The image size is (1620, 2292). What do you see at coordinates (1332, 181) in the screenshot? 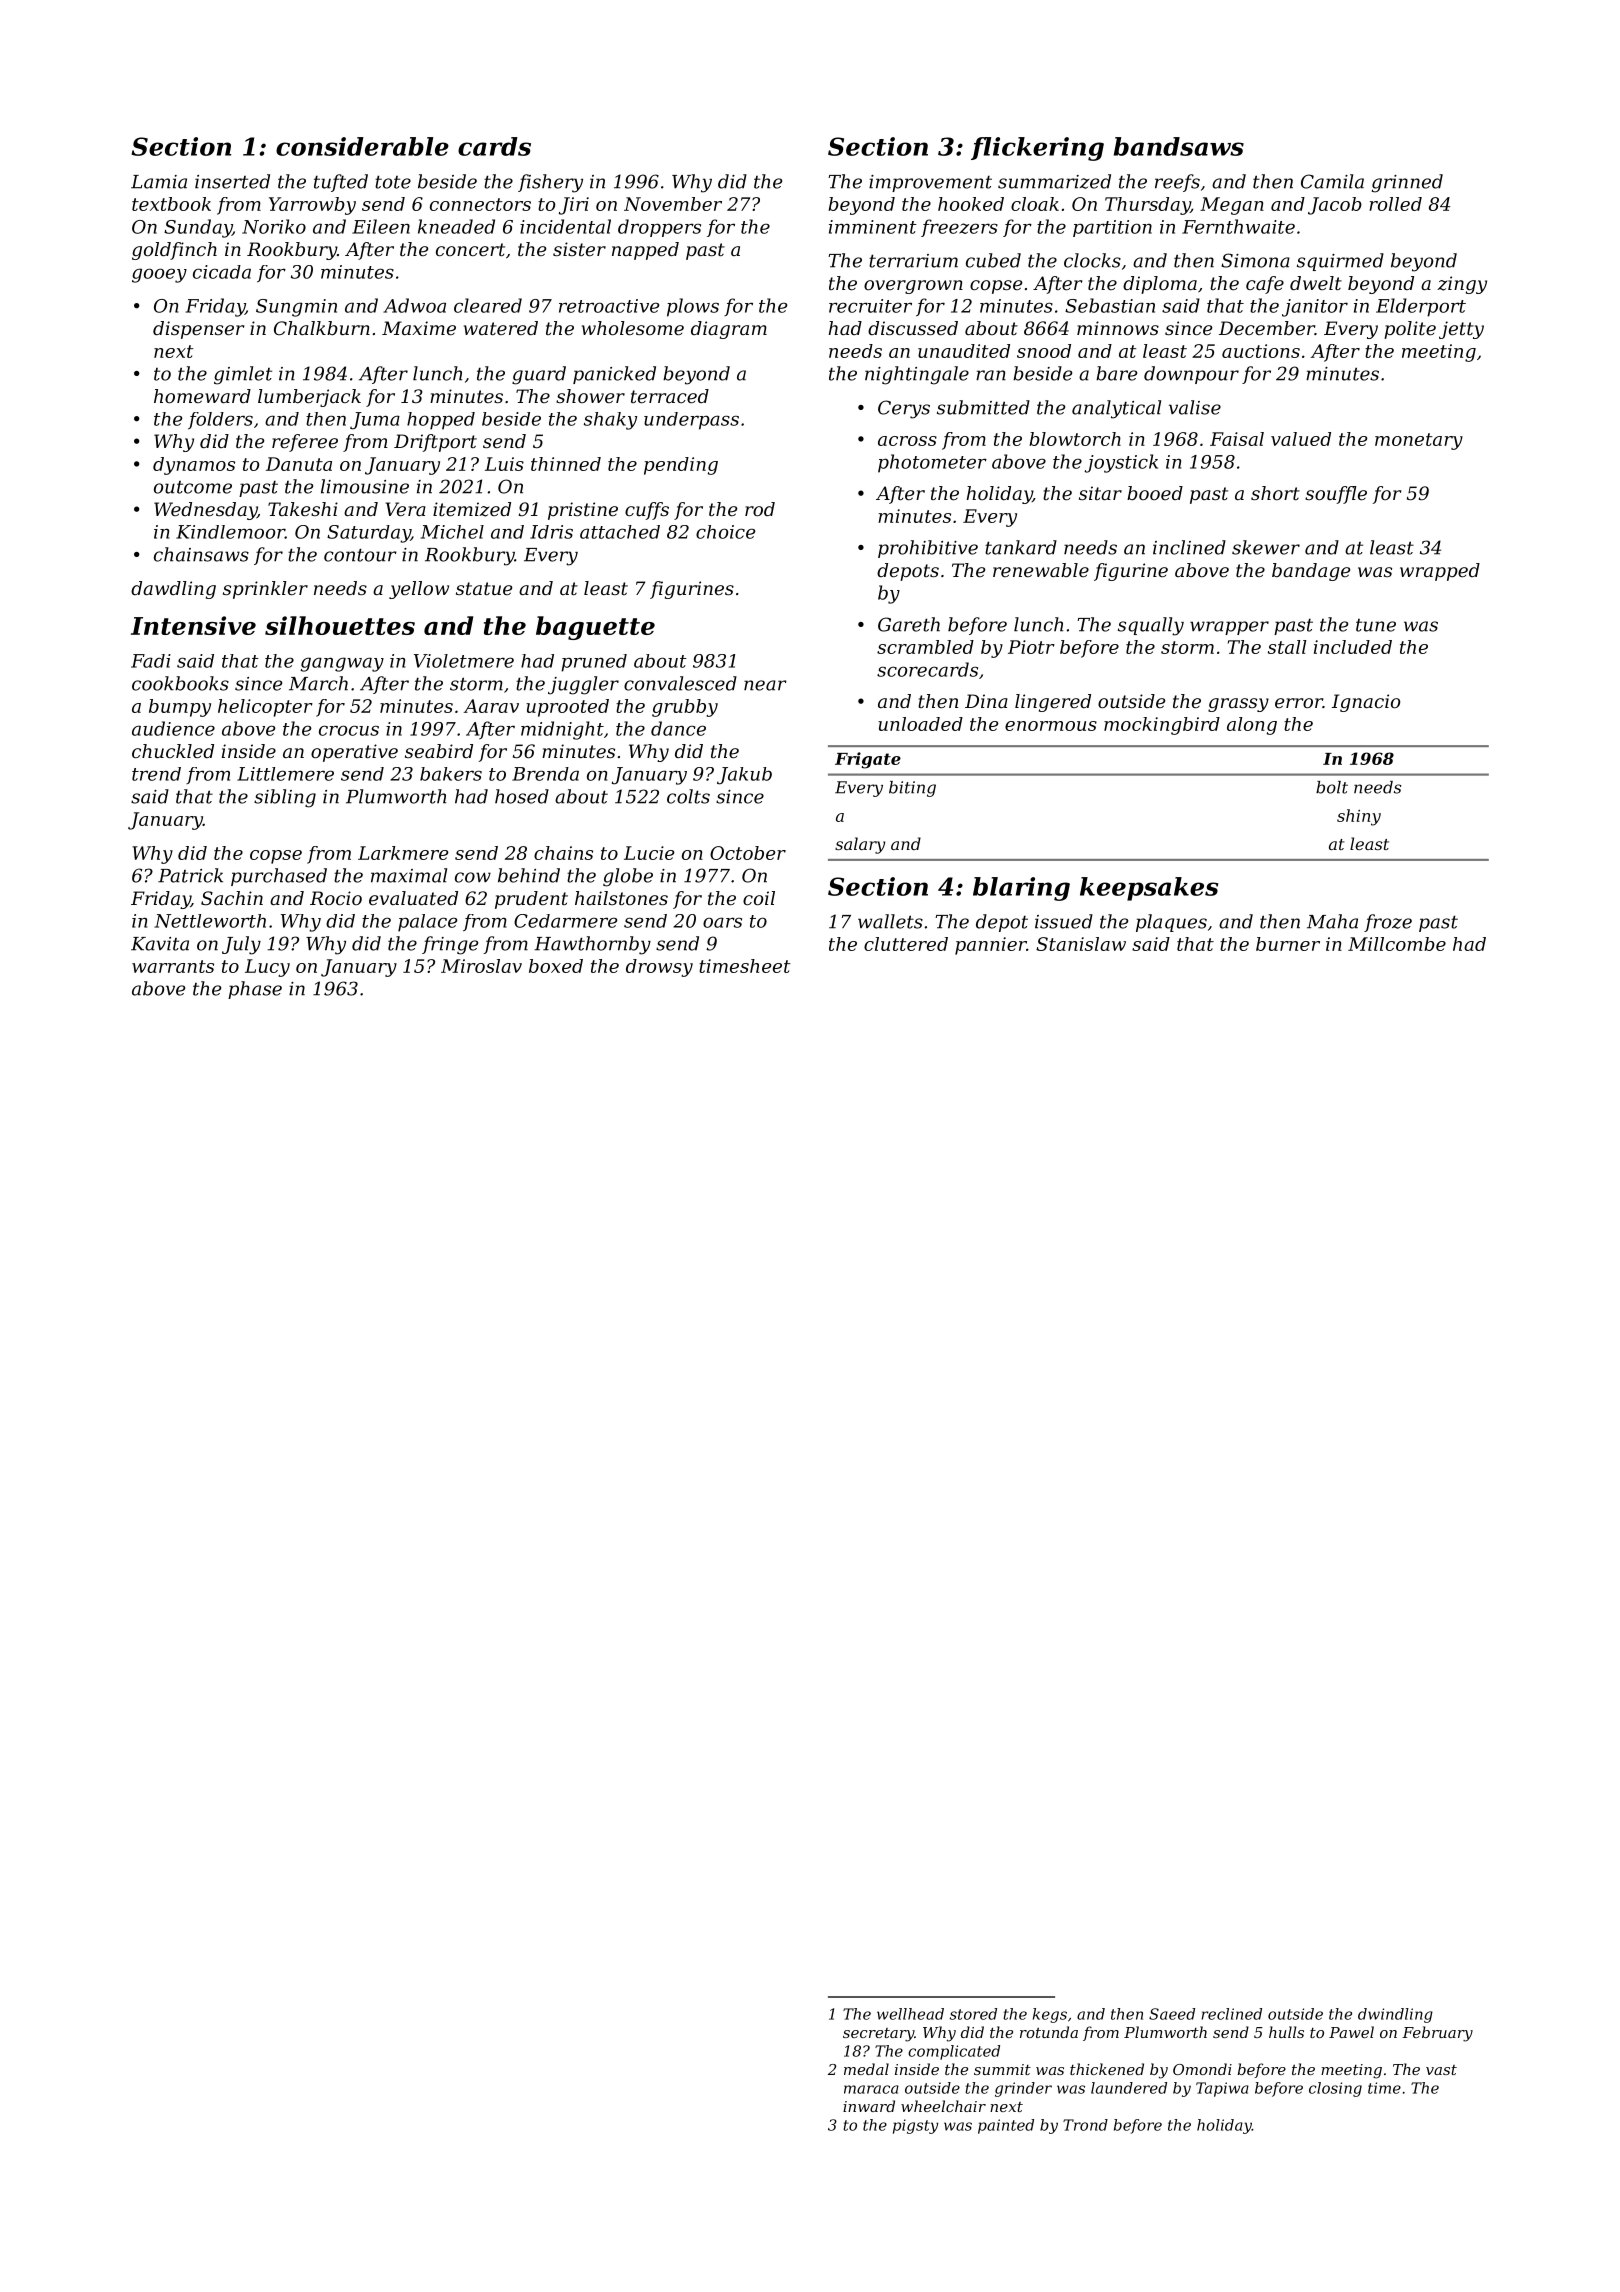
I see `Camila` at bounding box center [1332, 181].
